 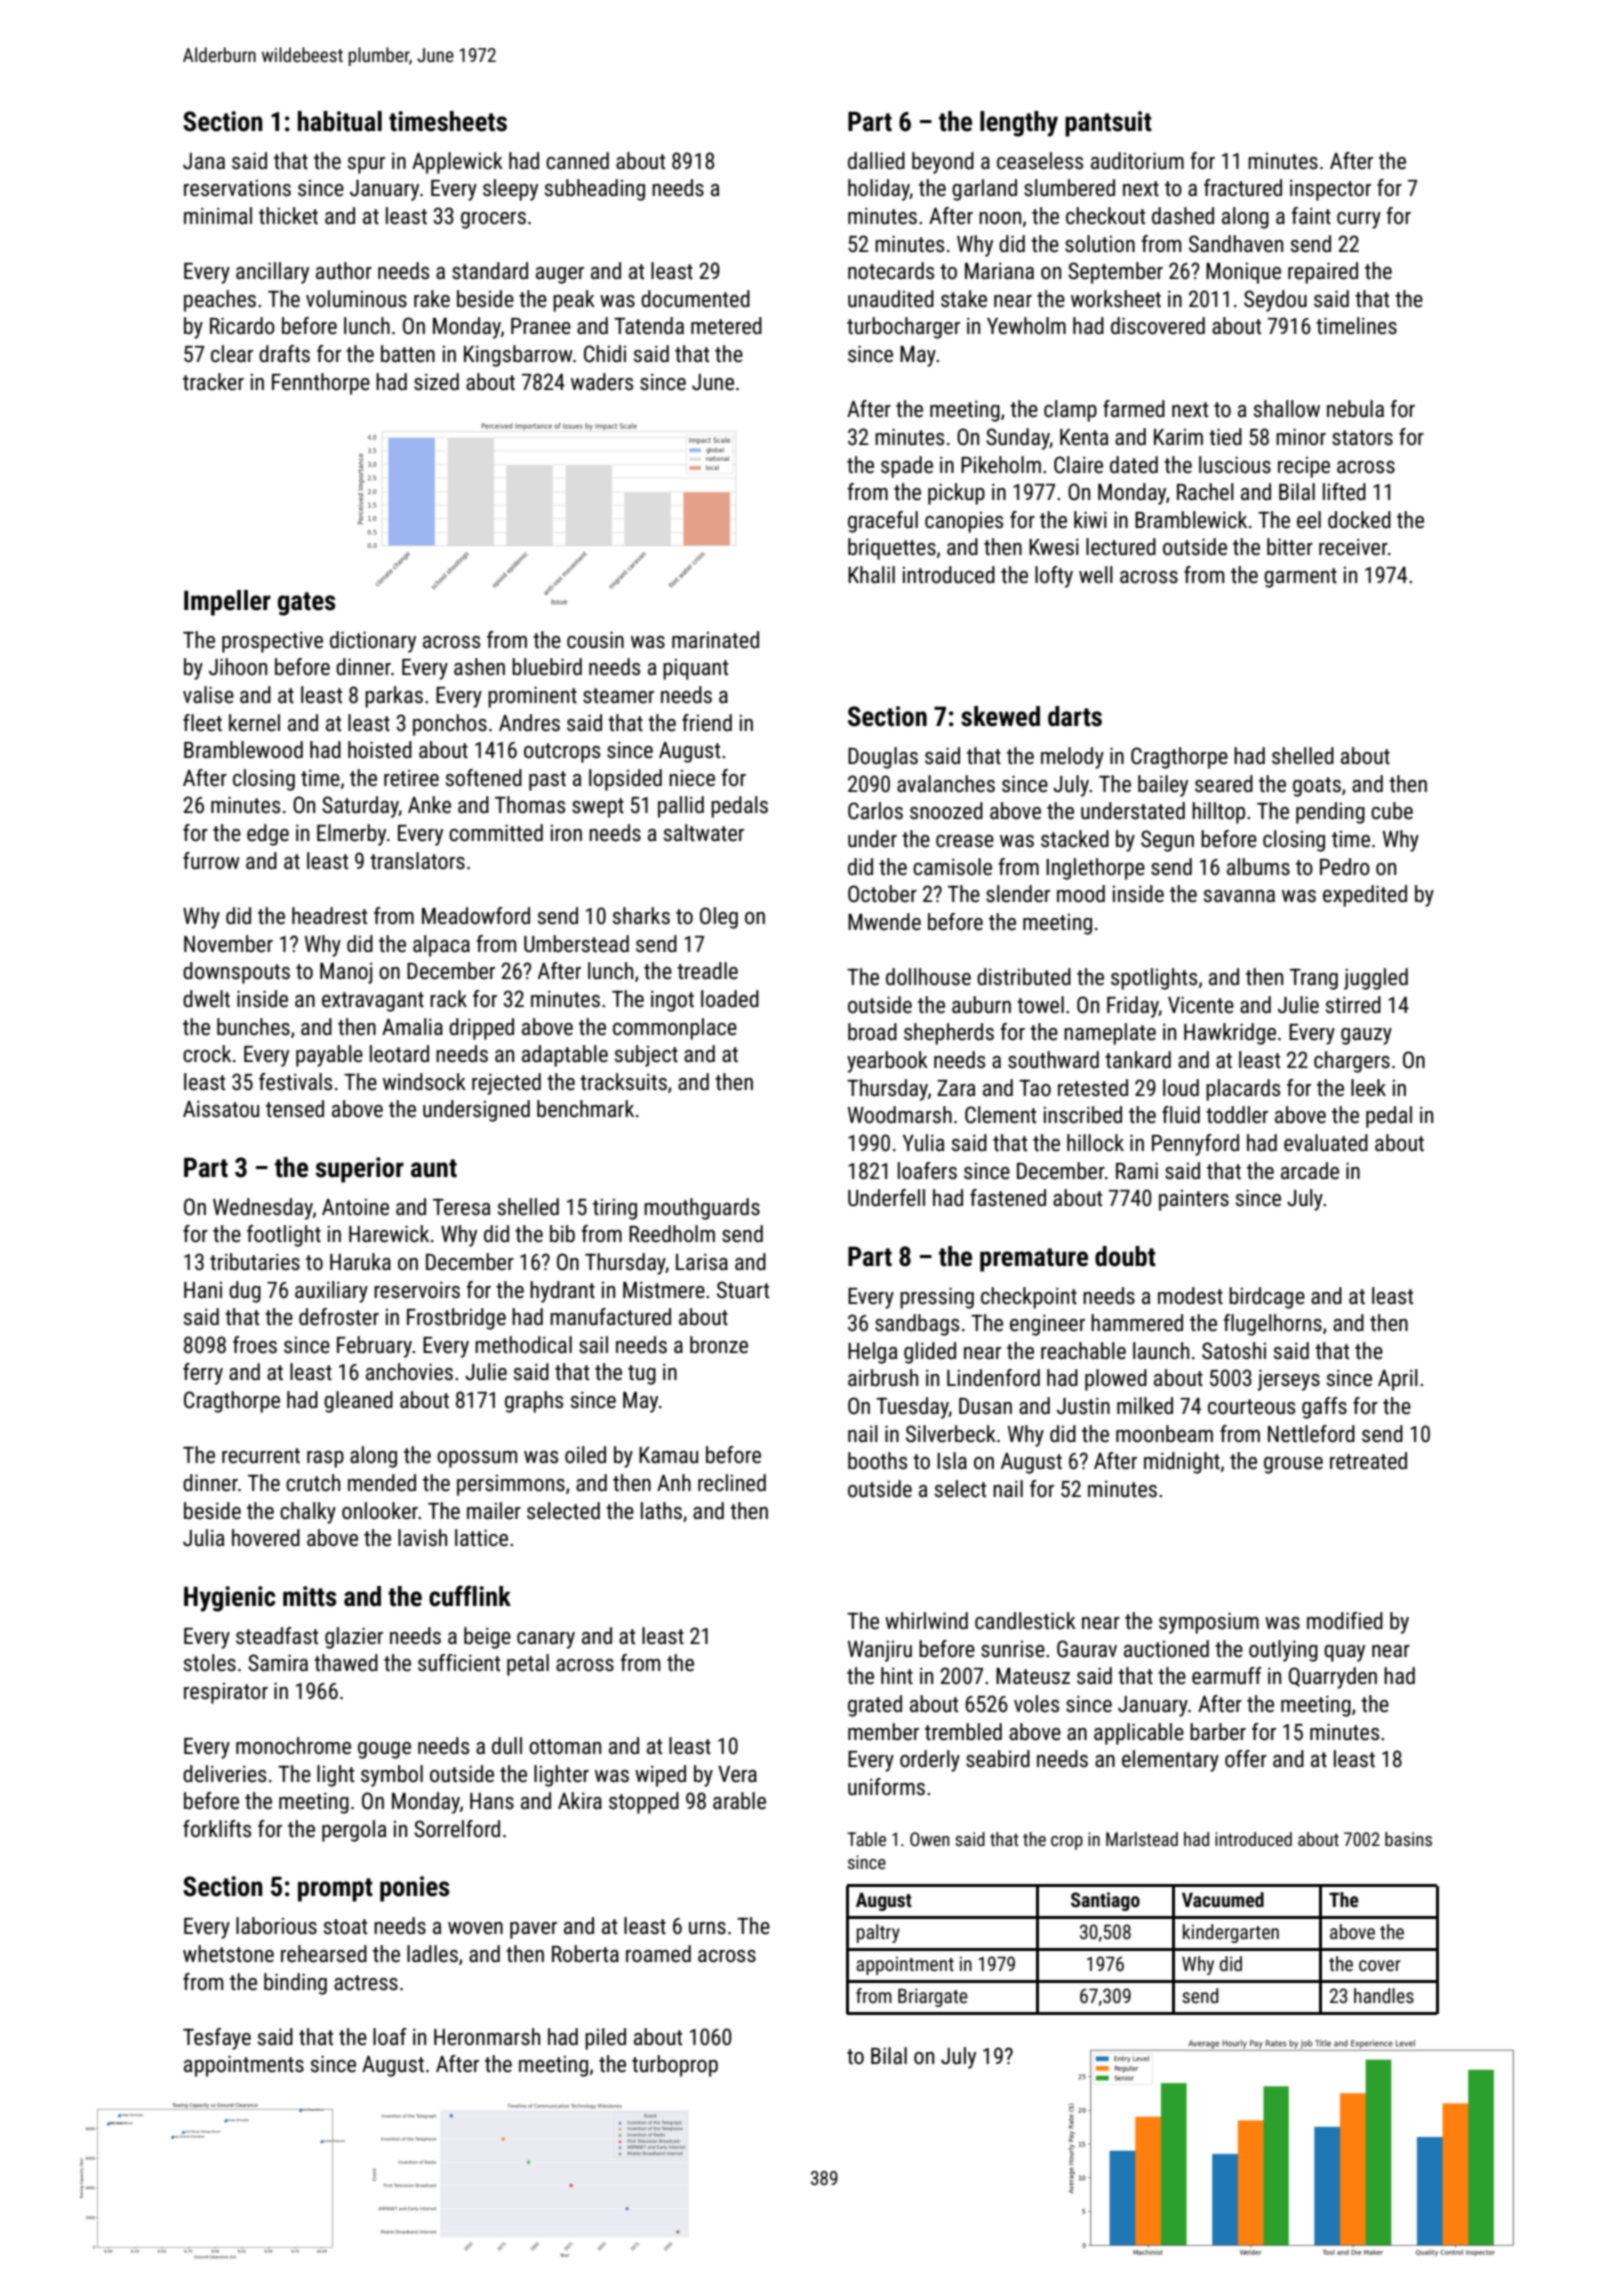 What do you see at coordinates (217, 2039) in the page?
I see `Tesfaye` at bounding box center [217, 2039].
